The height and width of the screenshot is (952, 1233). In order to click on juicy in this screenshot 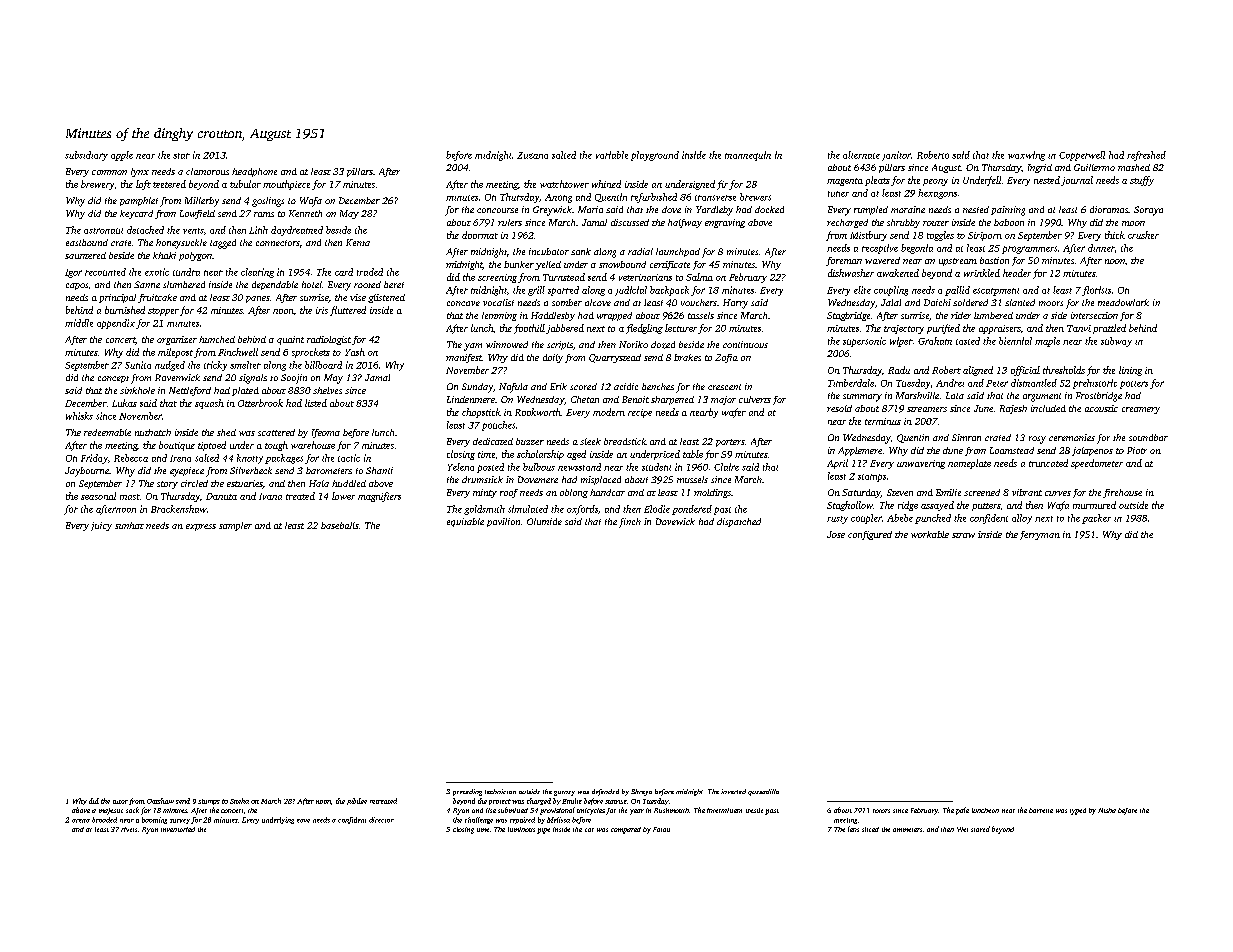, I will do `click(101, 526)`.
